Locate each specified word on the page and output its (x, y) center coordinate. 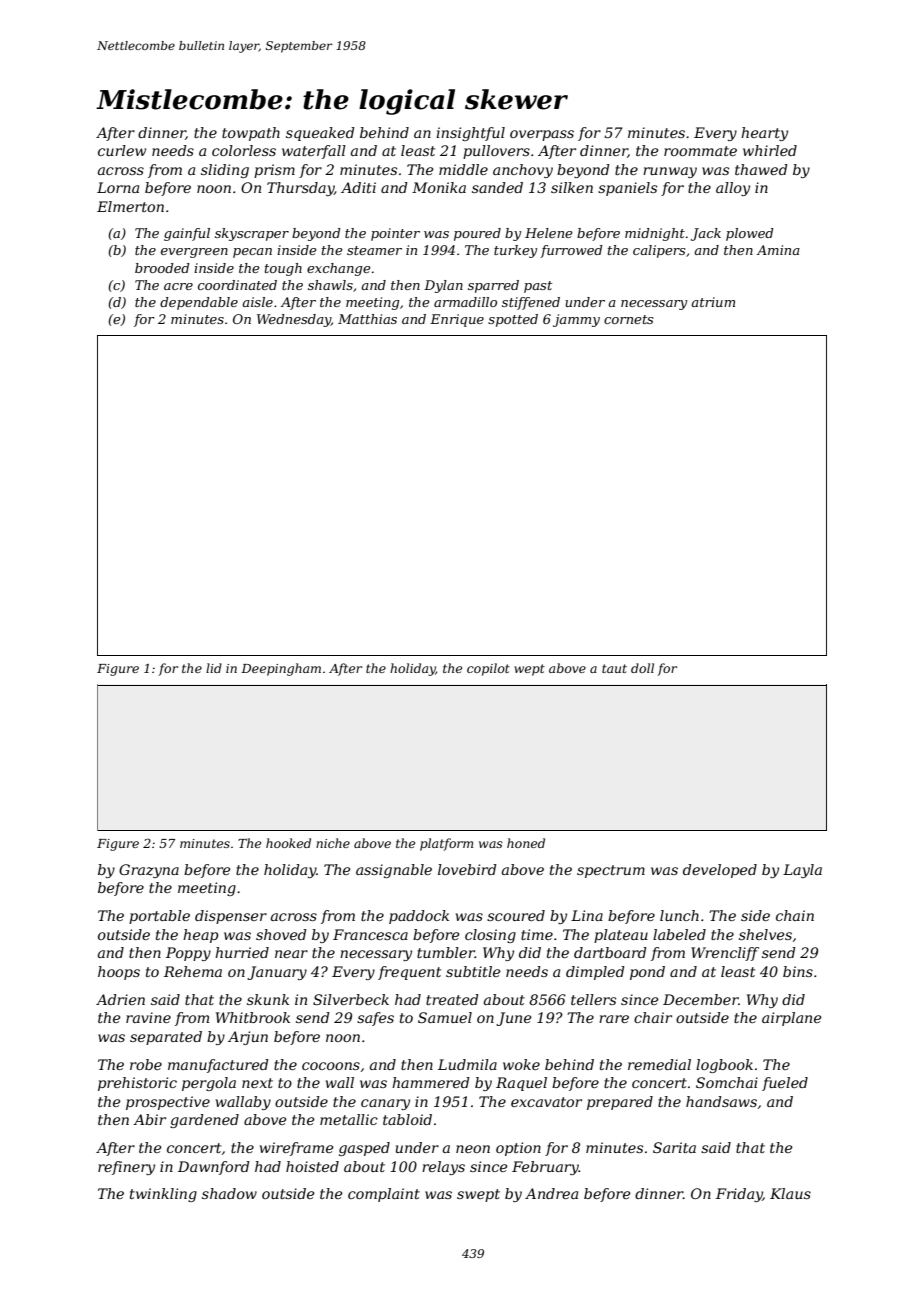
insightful (470, 134)
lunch (679, 915)
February (545, 1168)
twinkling (163, 1195)
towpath (251, 134)
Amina (778, 250)
